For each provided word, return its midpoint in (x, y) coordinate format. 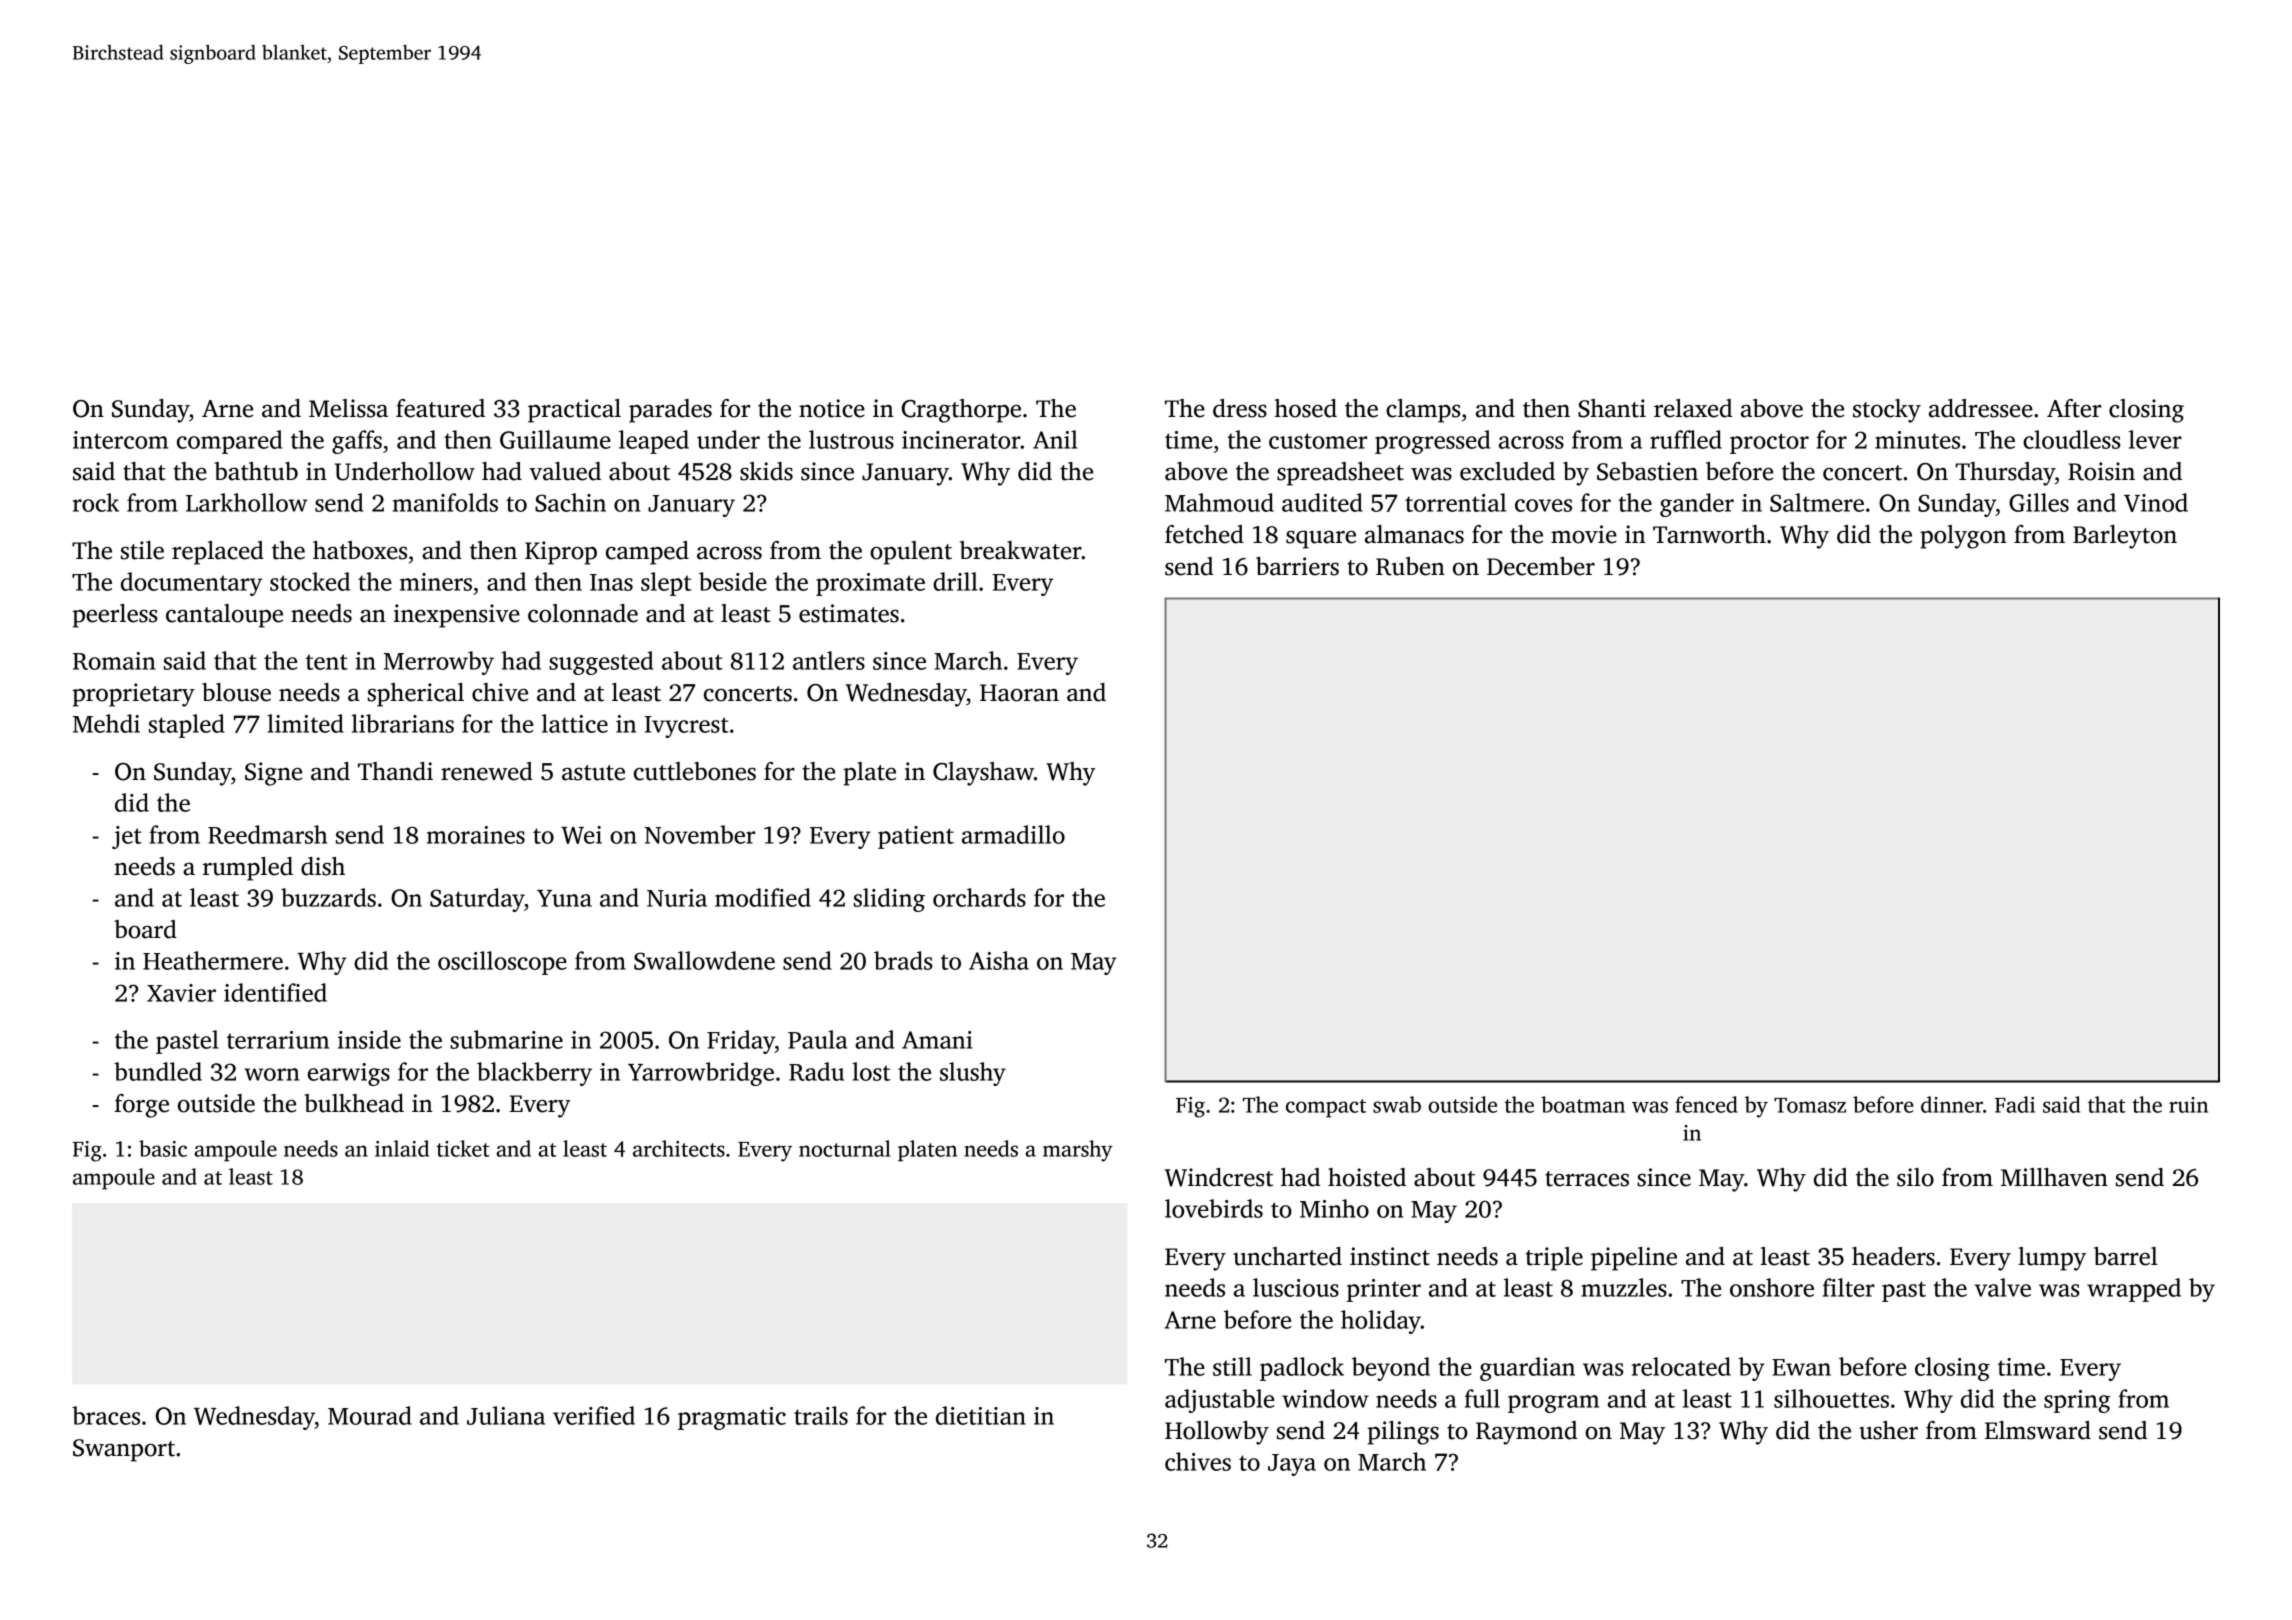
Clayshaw (983, 774)
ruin (2188, 1105)
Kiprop (561, 553)
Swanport (124, 1450)
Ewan (1801, 1367)
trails (821, 1415)
